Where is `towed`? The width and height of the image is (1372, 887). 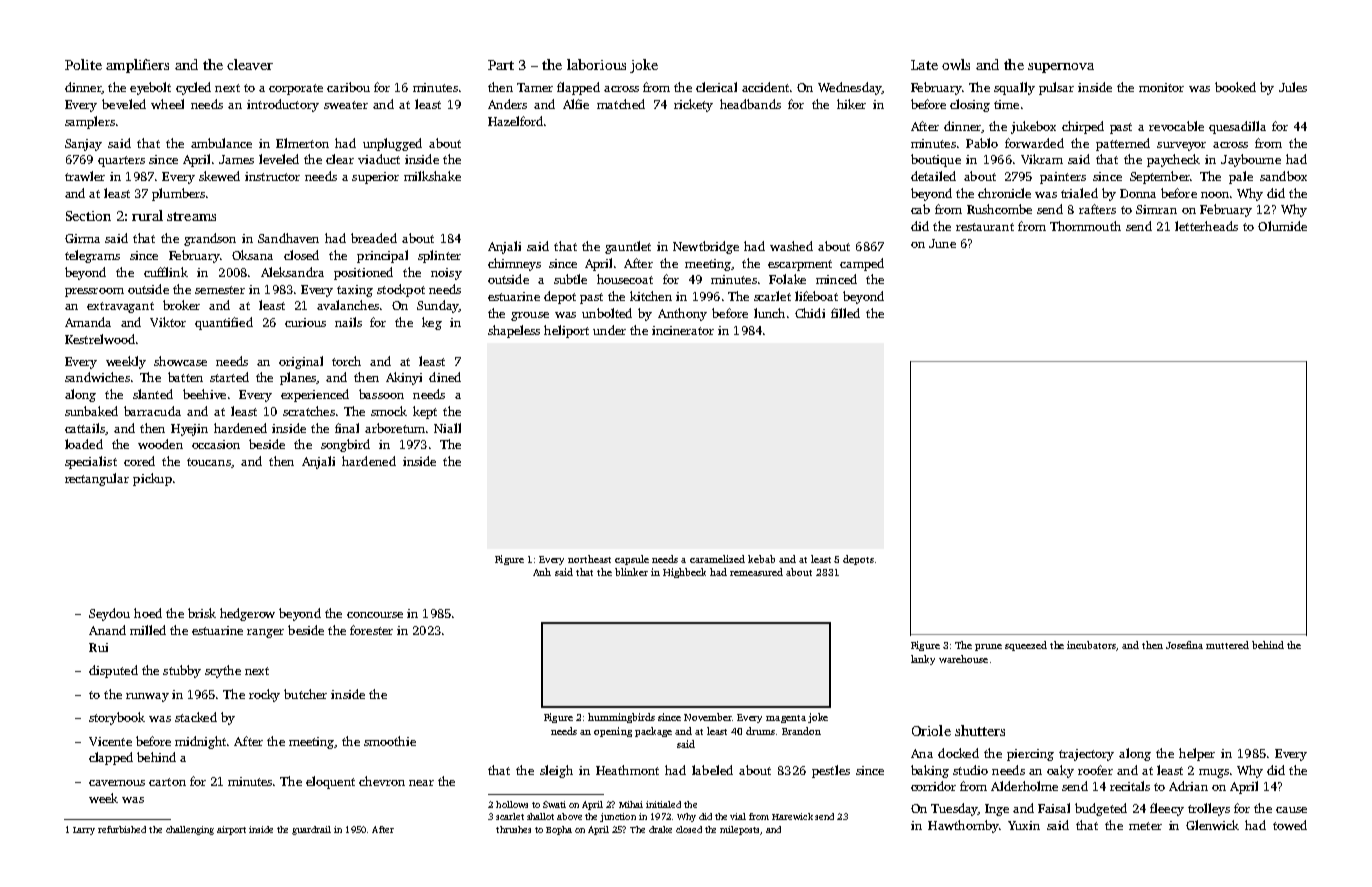
towed is located at coordinates (1290, 825).
